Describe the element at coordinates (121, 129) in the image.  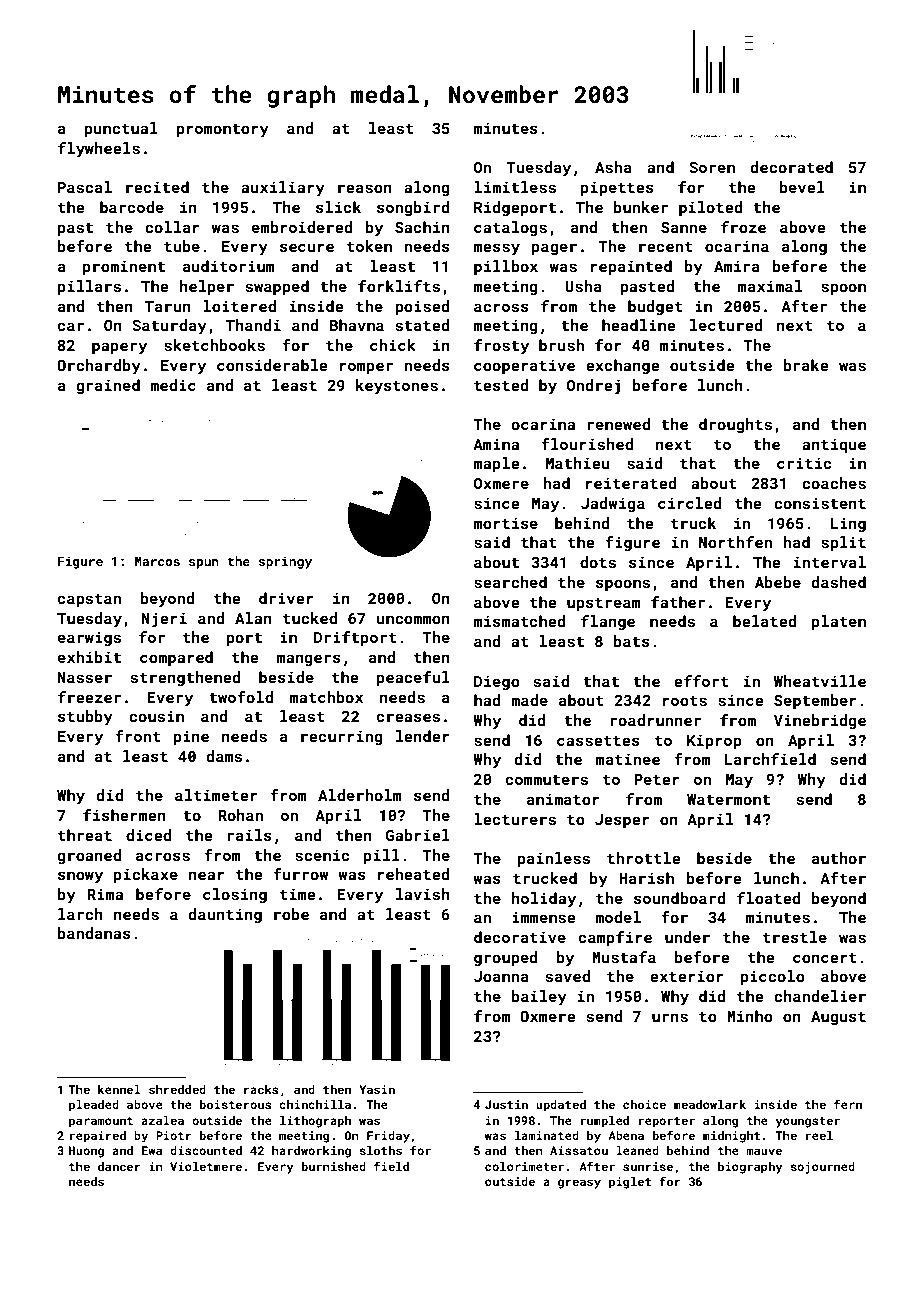
I see `punctual` at that location.
